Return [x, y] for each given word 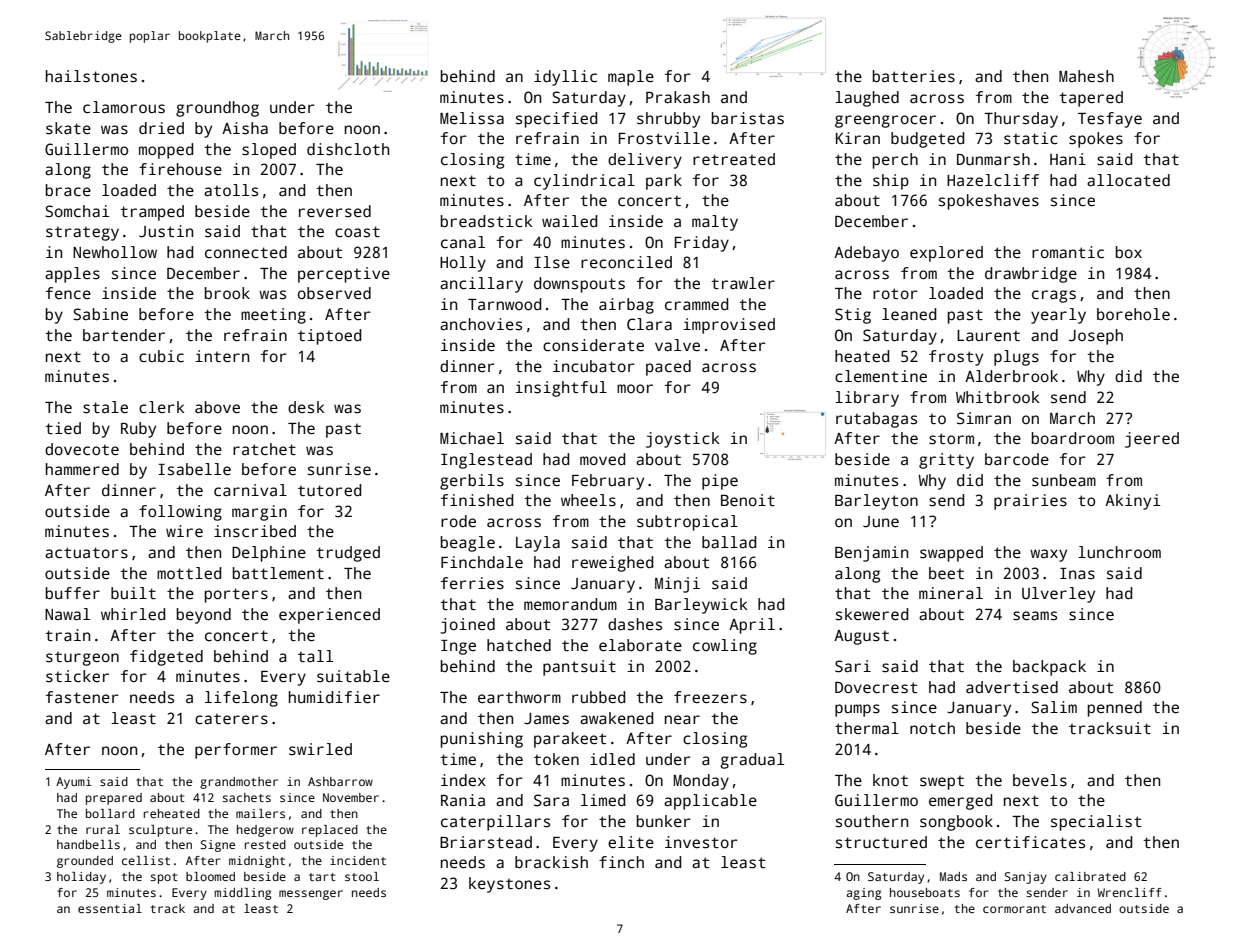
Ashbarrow [340, 781]
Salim [1054, 707]
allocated [1128, 180]
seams [1035, 616]
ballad [729, 542]
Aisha [245, 128]
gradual [752, 761]
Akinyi [1133, 502]
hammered [82, 469]
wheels [588, 500]
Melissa [472, 118]
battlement [278, 573]
